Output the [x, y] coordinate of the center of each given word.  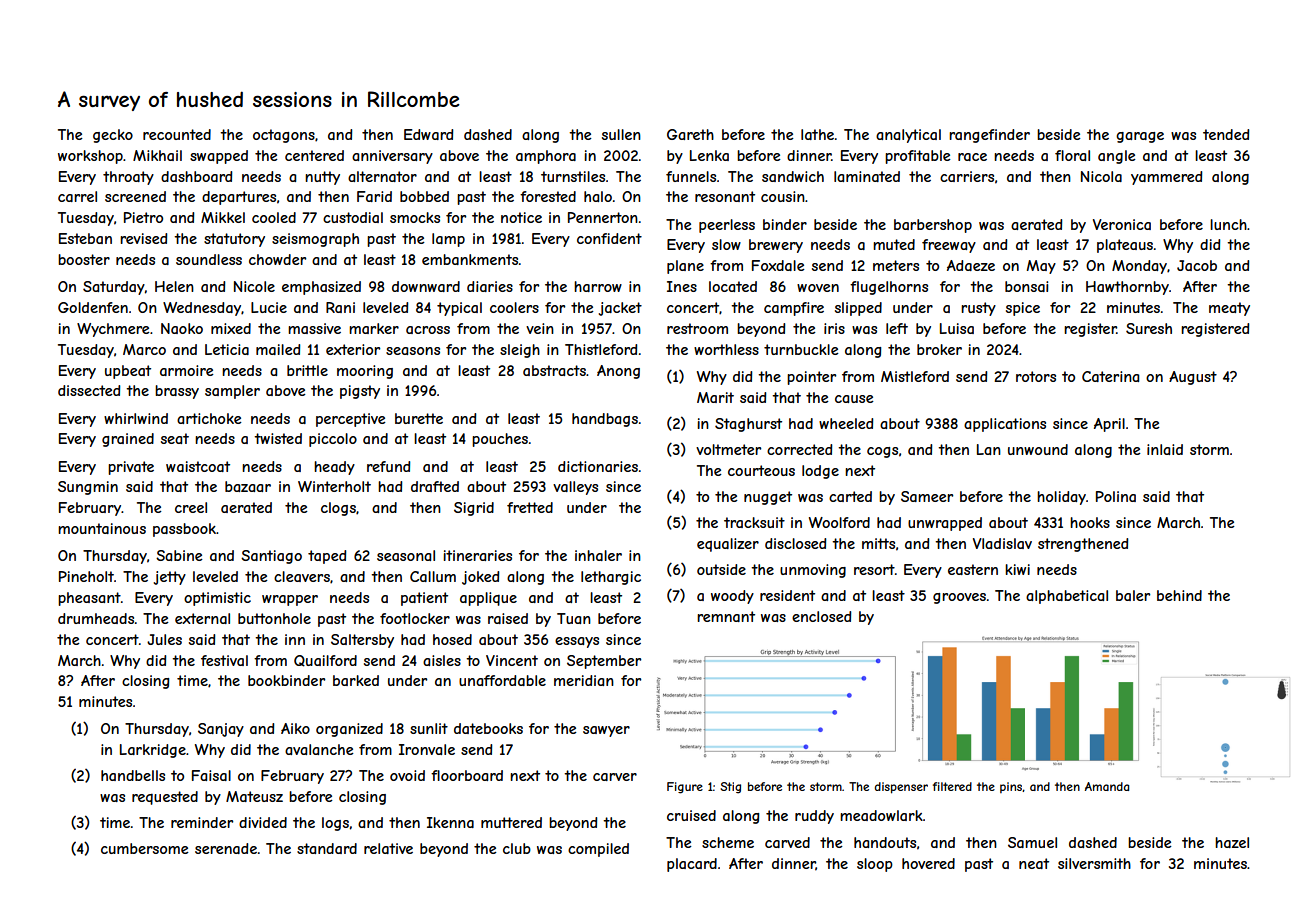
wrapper [290, 600]
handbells [133, 775]
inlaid [1165, 449]
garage [1140, 137]
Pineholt [86, 576]
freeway [949, 246]
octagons [284, 136]
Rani [340, 307]
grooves [959, 598]
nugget [768, 498]
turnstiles [573, 176]
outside [721, 569]
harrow [598, 286]
